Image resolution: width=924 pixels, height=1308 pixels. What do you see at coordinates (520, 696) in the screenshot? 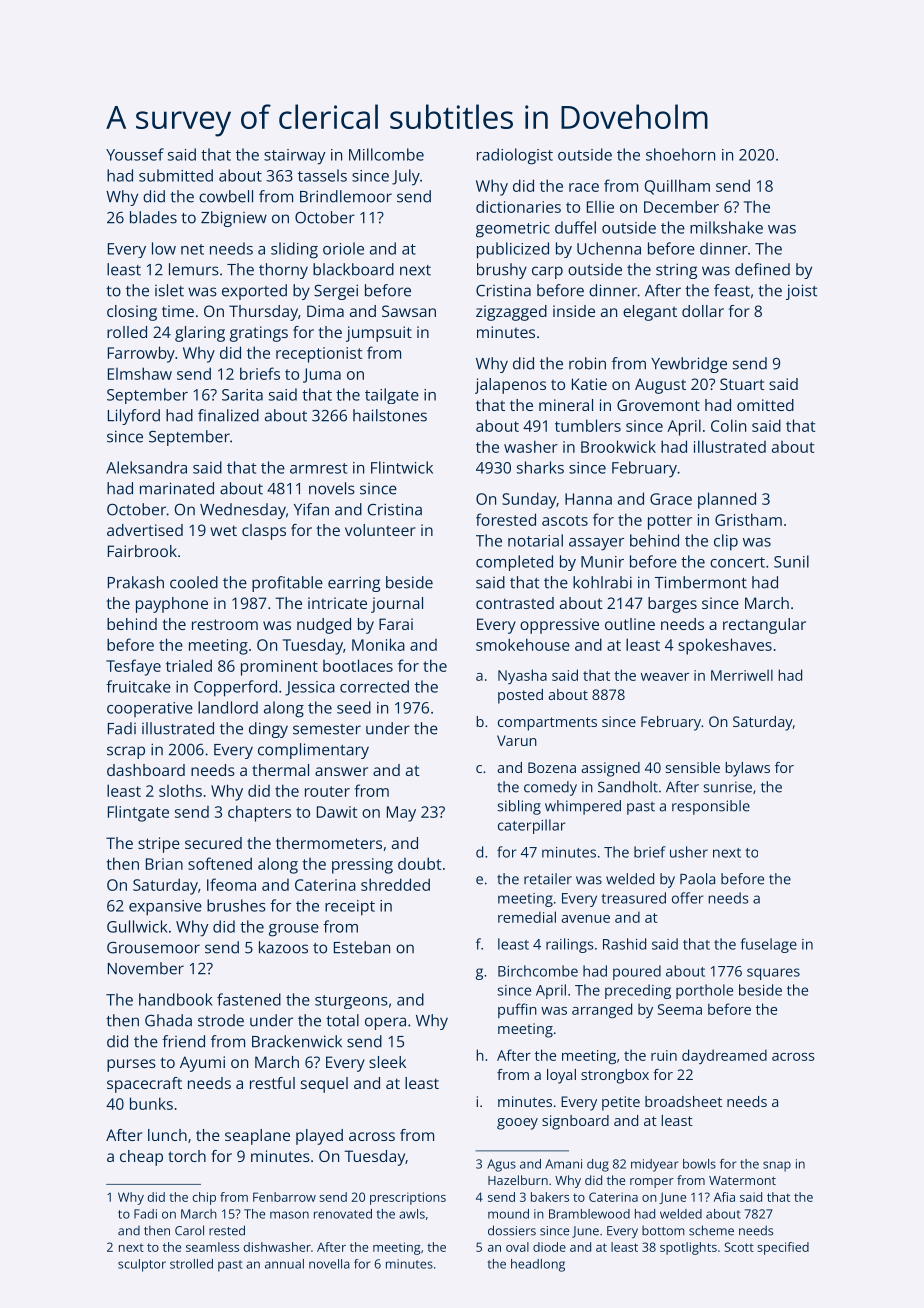
I see `posted` at bounding box center [520, 696].
